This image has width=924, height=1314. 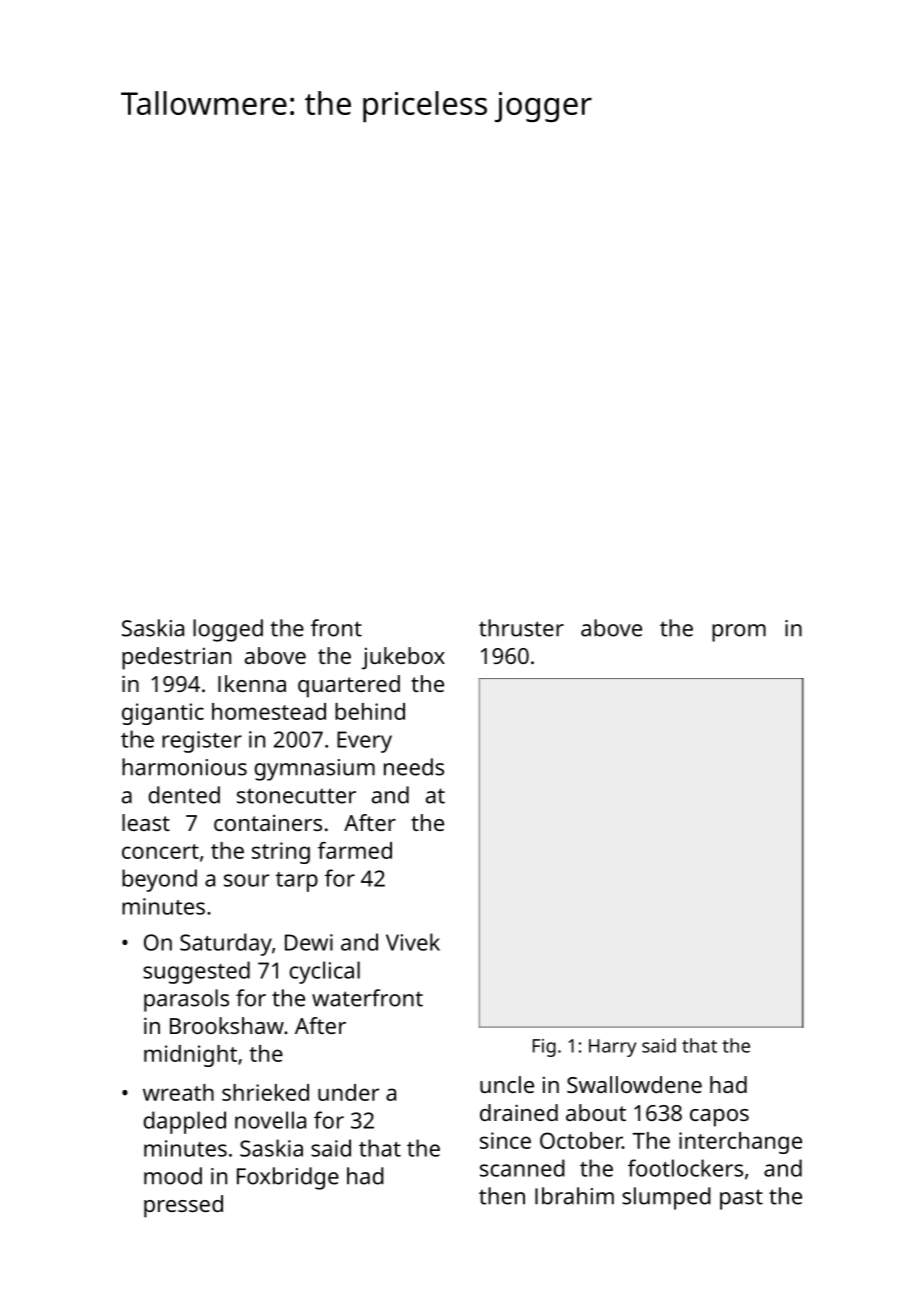 What do you see at coordinates (666, 1198) in the image?
I see `slumped` at bounding box center [666, 1198].
